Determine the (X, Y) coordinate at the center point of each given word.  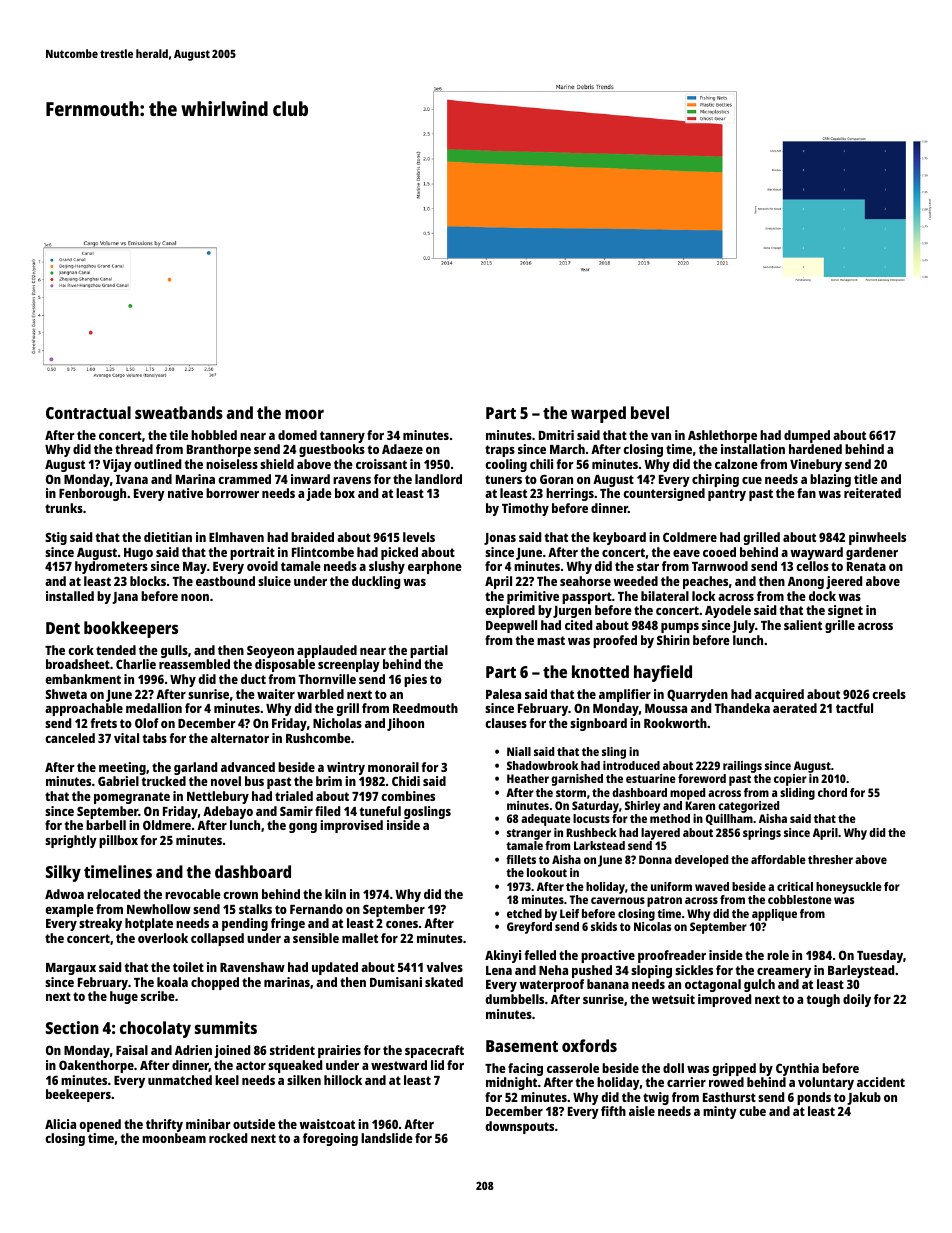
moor (304, 414)
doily (857, 1000)
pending (245, 924)
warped (598, 414)
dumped (807, 436)
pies (415, 680)
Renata (866, 566)
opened (100, 1125)
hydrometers (111, 567)
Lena (499, 970)
